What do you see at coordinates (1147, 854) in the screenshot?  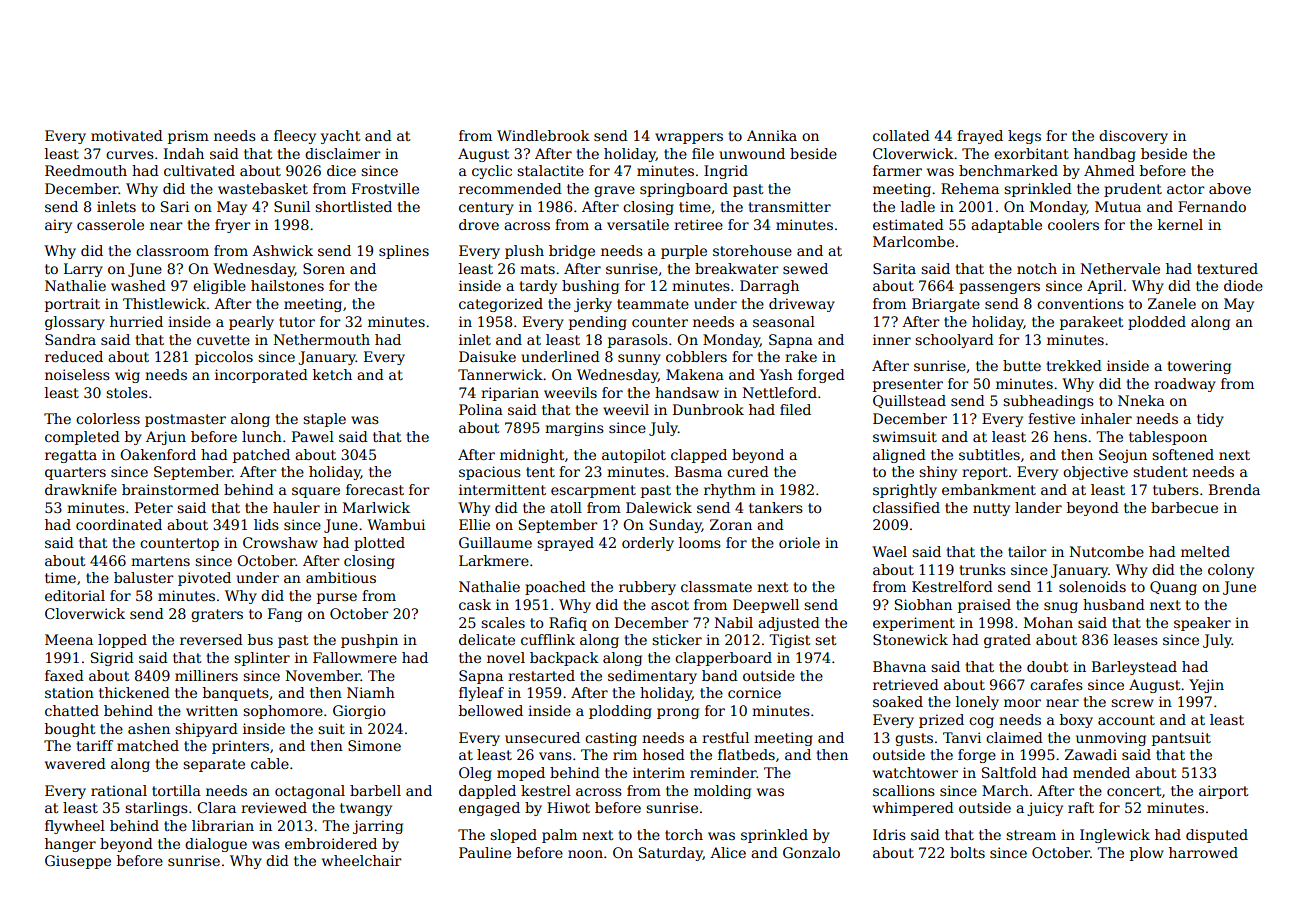 I see `plow` at bounding box center [1147, 854].
